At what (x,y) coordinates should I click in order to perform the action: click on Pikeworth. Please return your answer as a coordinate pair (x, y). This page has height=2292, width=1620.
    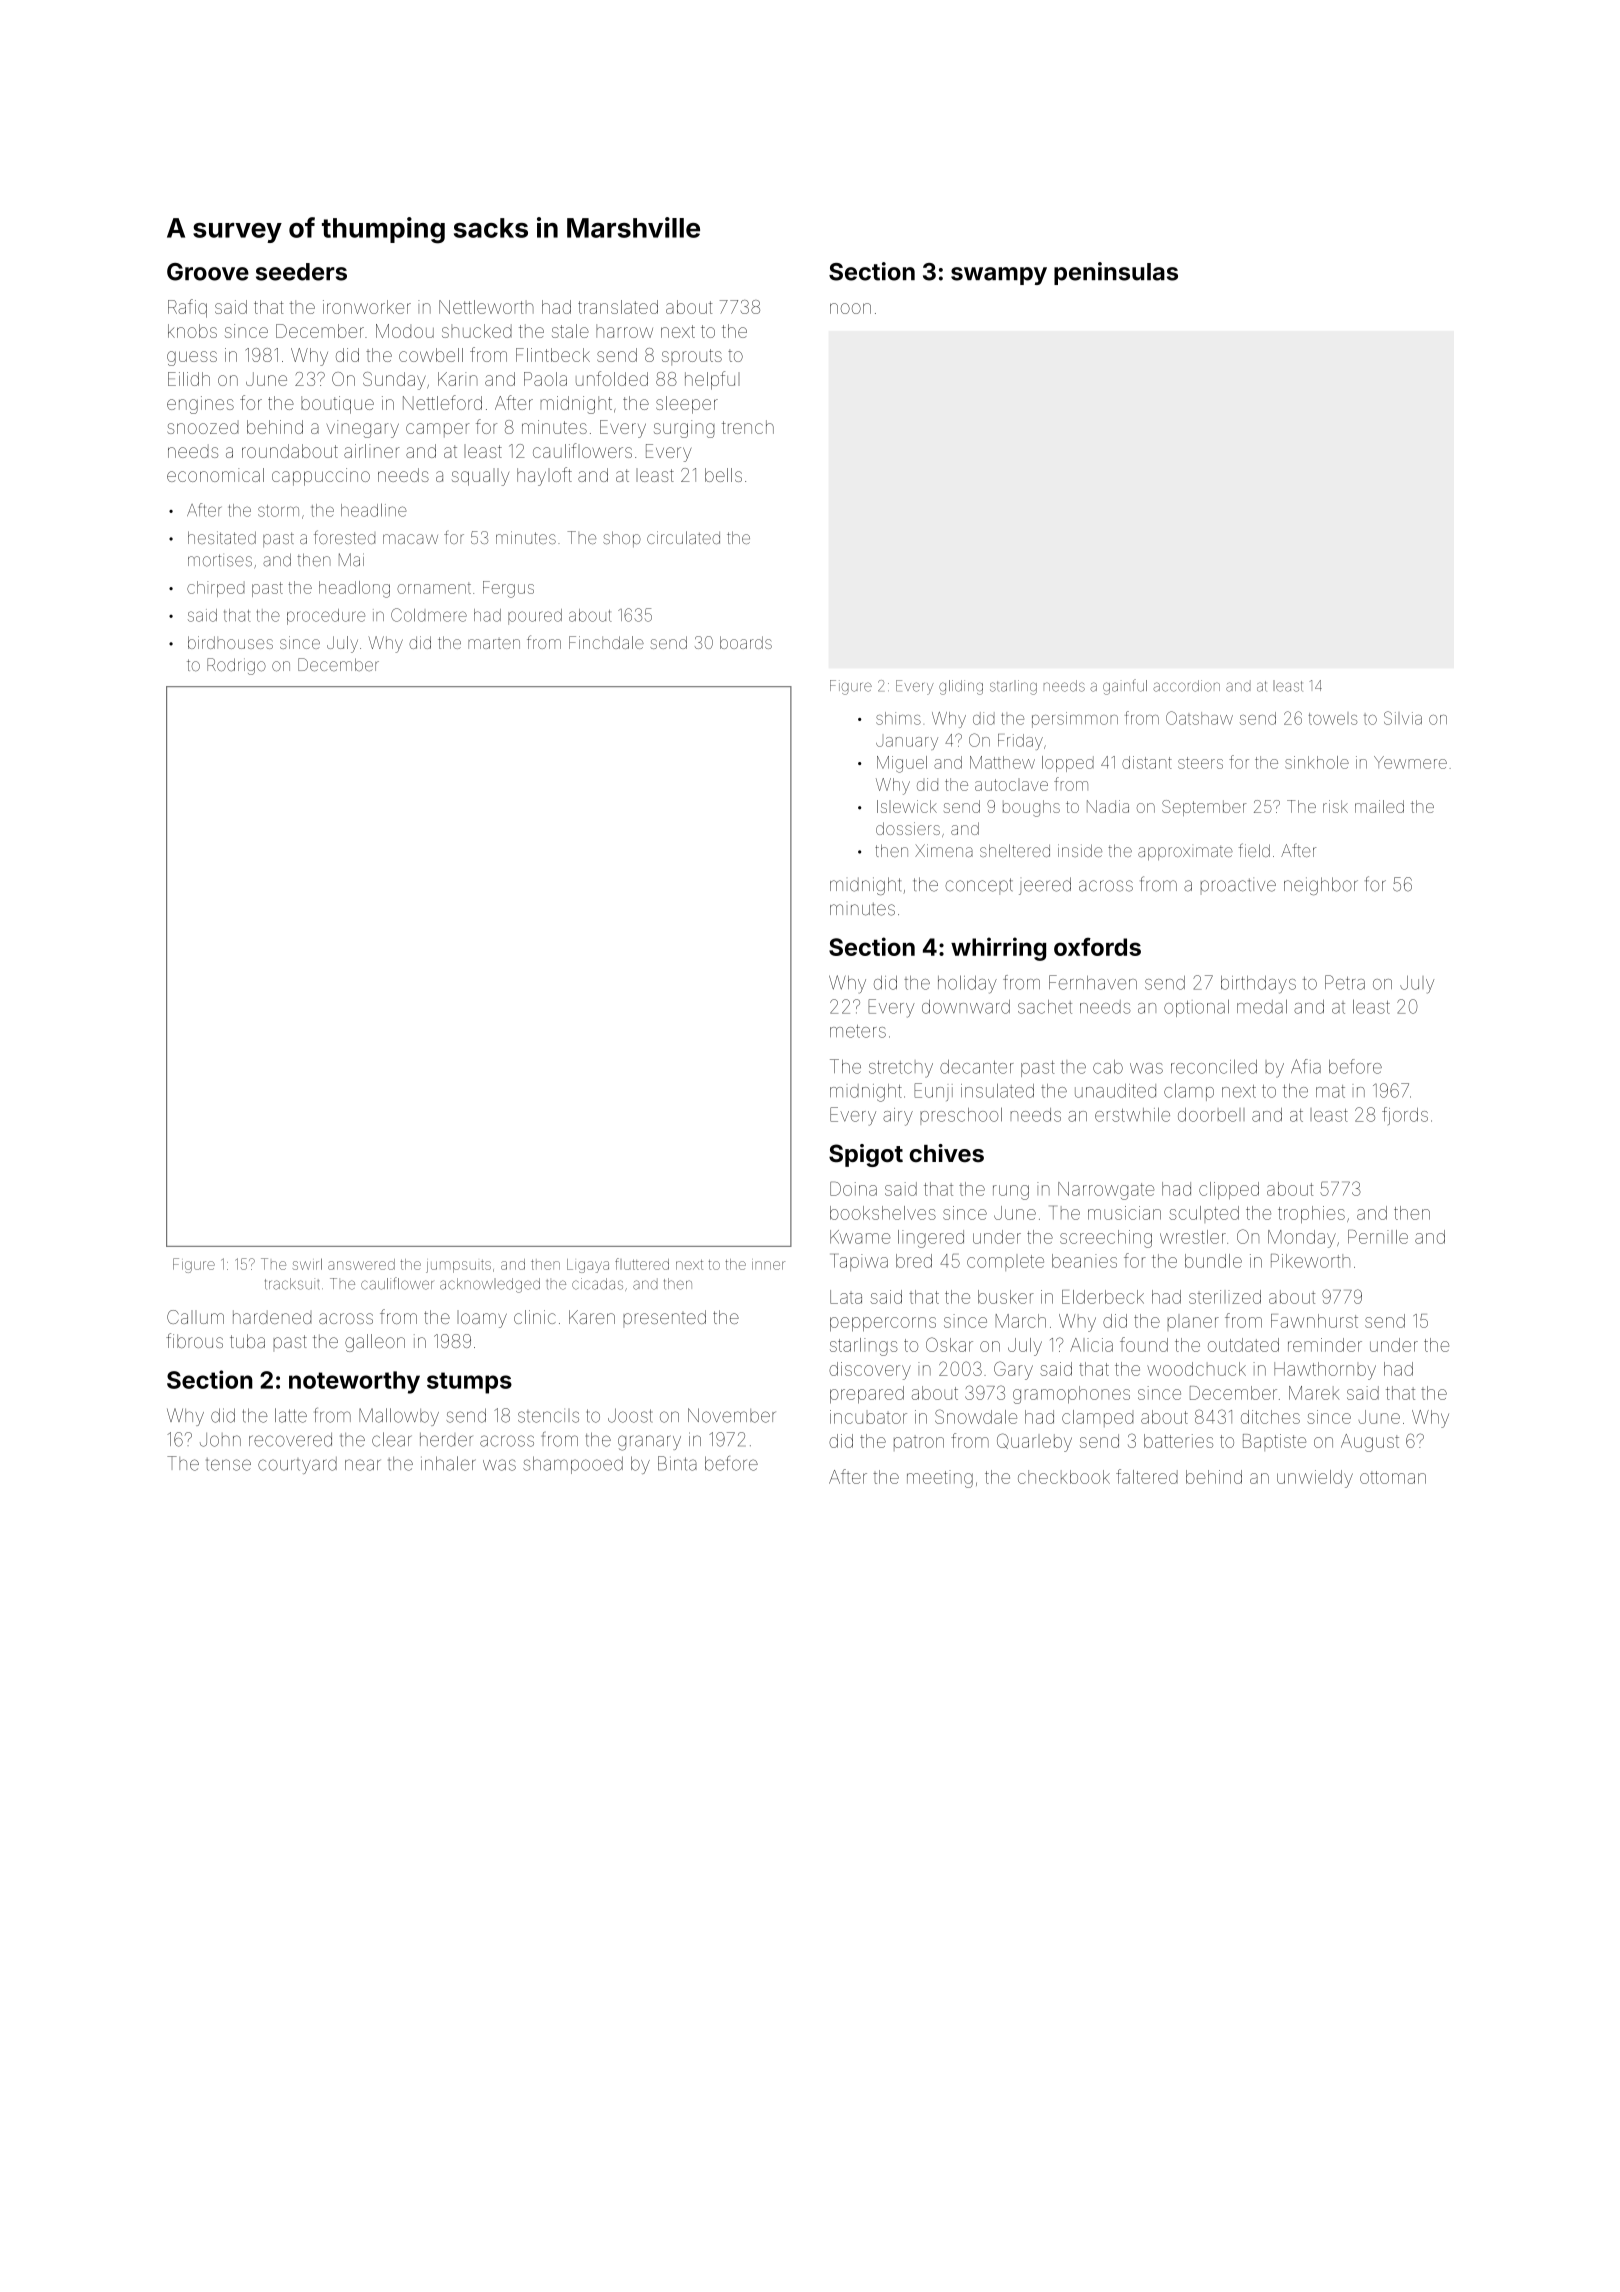
    Looking at the image, I should click on (1310, 1261).
